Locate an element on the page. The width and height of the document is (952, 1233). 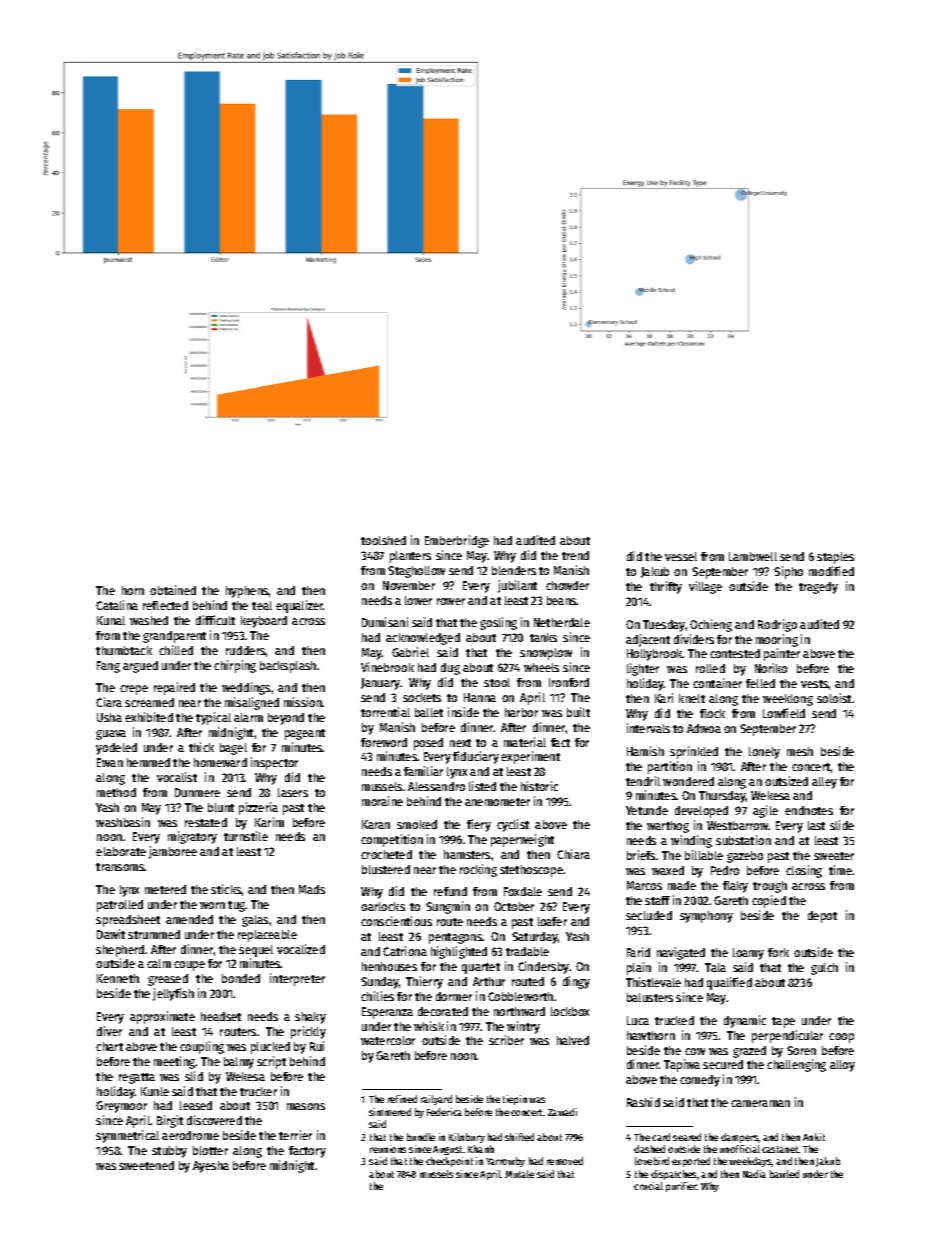
washbasin is located at coordinates (123, 822).
